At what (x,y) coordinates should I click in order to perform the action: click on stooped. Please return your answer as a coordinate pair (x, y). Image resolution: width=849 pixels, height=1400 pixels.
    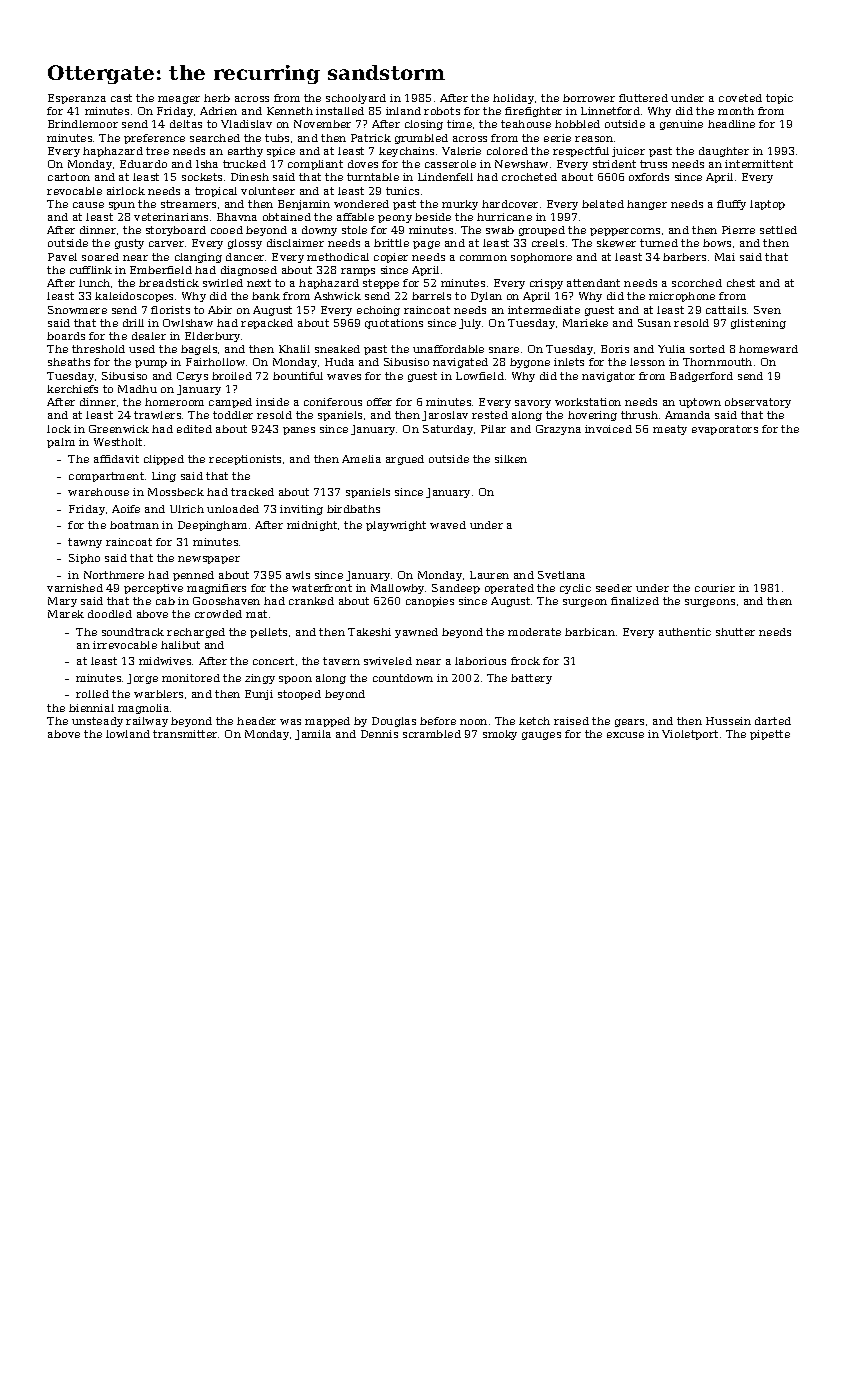
    Looking at the image, I should click on (299, 695).
